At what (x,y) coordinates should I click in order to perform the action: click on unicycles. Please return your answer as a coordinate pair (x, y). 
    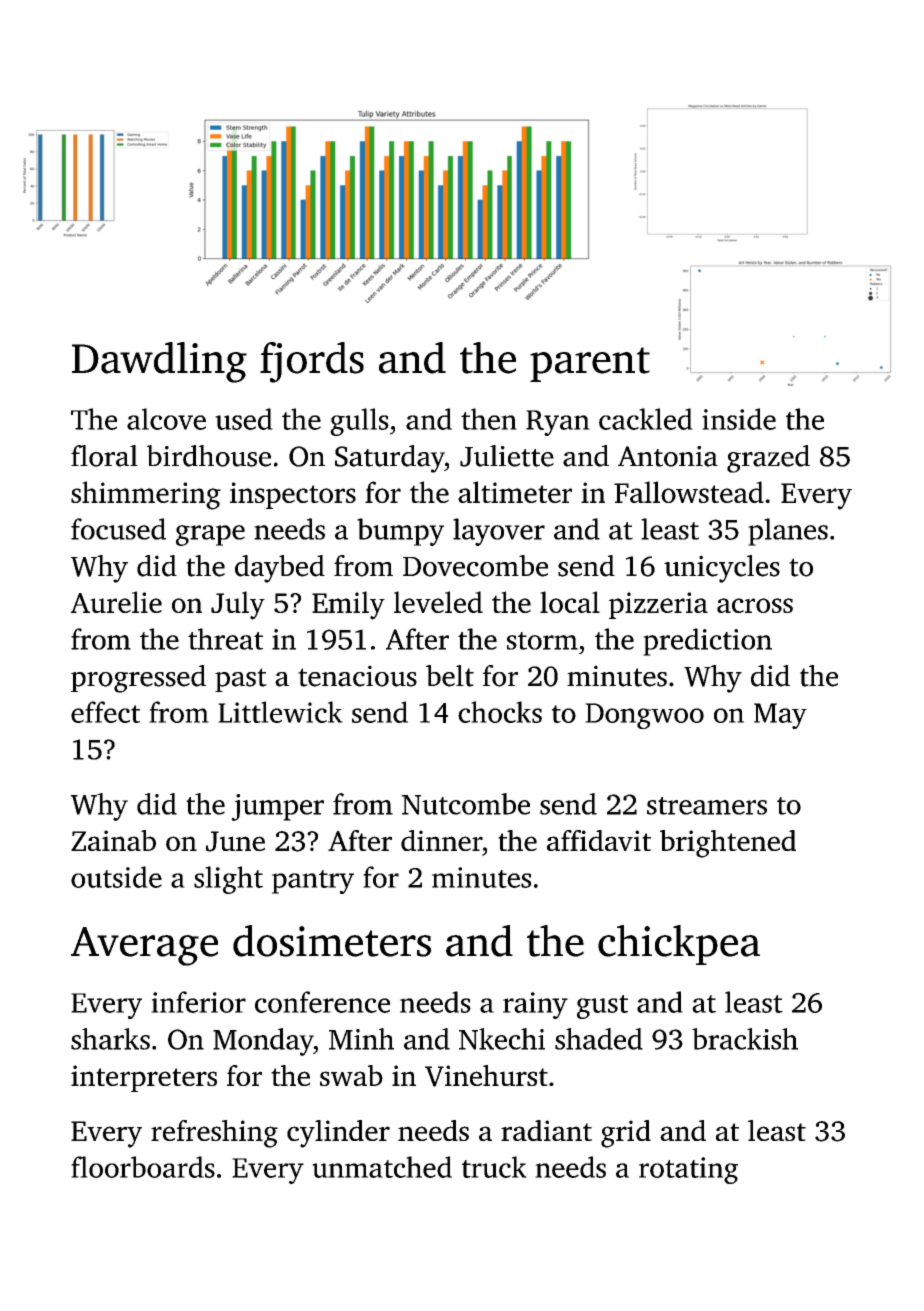
    Looking at the image, I should click on (722, 569).
